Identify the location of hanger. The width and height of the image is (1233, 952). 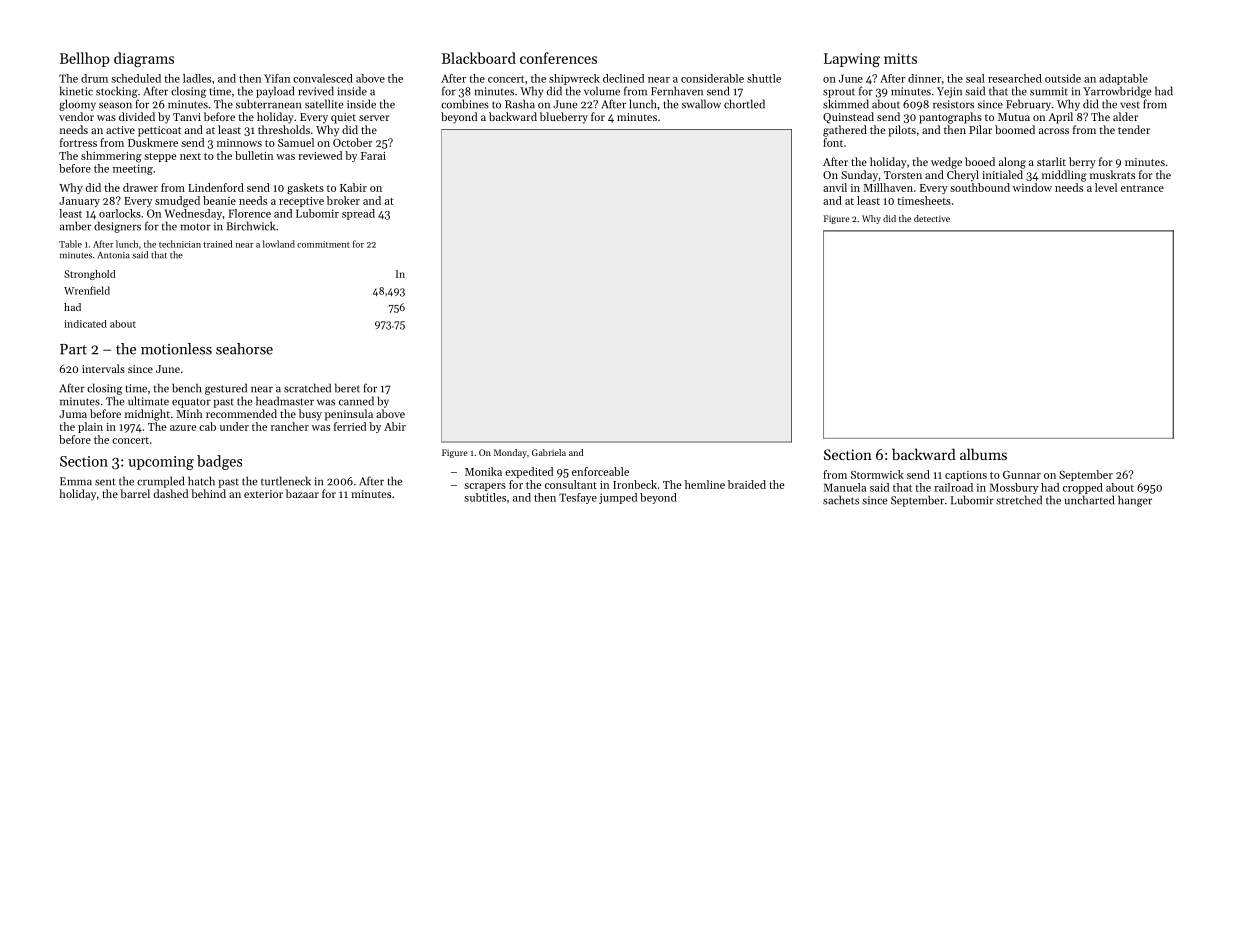
(1135, 501).
